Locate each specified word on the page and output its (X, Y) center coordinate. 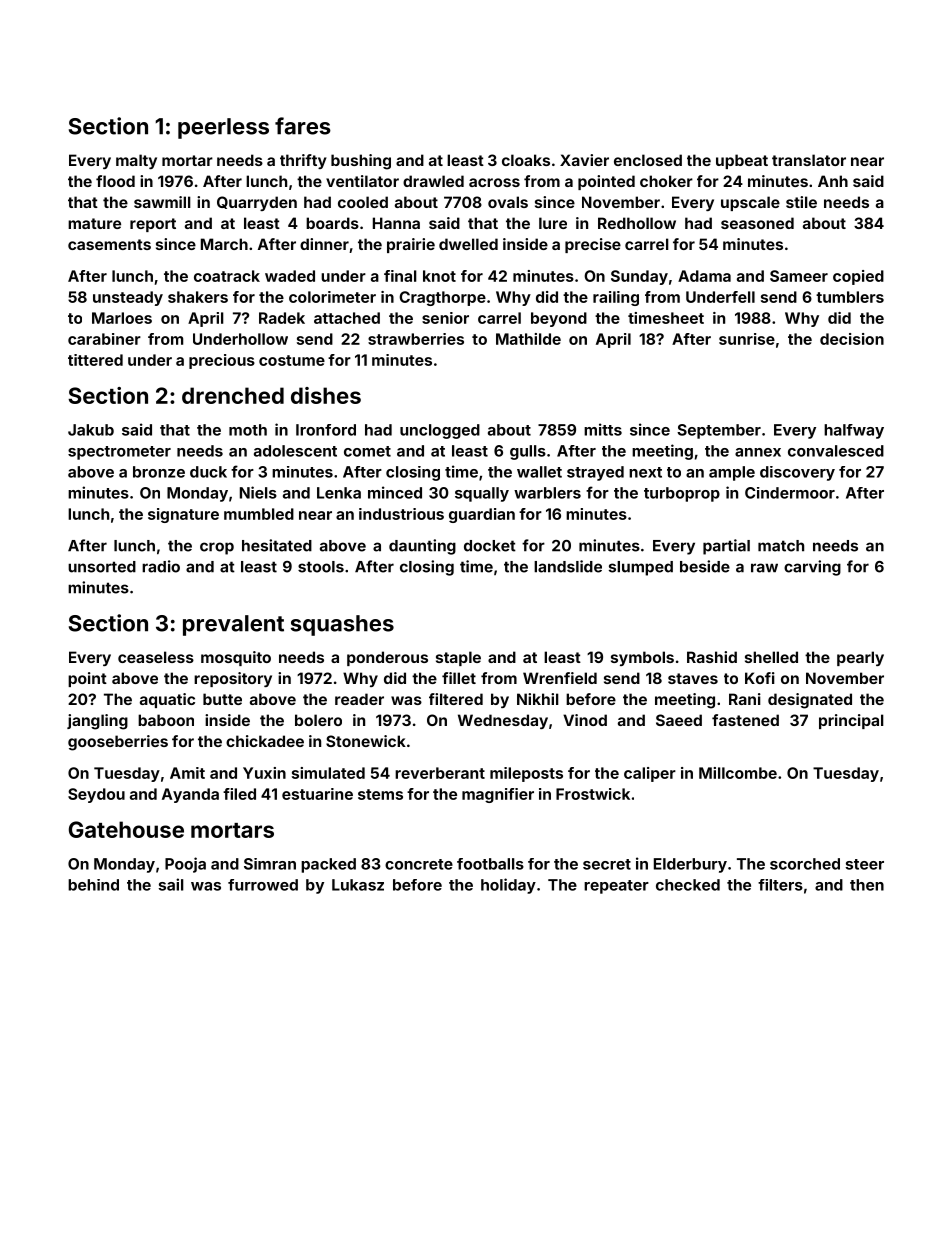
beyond (559, 319)
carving (812, 568)
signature (183, 515)
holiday (508, 886)
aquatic (167, 700)
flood (115, 181)
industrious (401, 514)
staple (458, 658)
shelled (771, 657)
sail (171, 884)
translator (809, 160)
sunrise (747, 339)
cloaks (526, 160)
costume (292, 360)
